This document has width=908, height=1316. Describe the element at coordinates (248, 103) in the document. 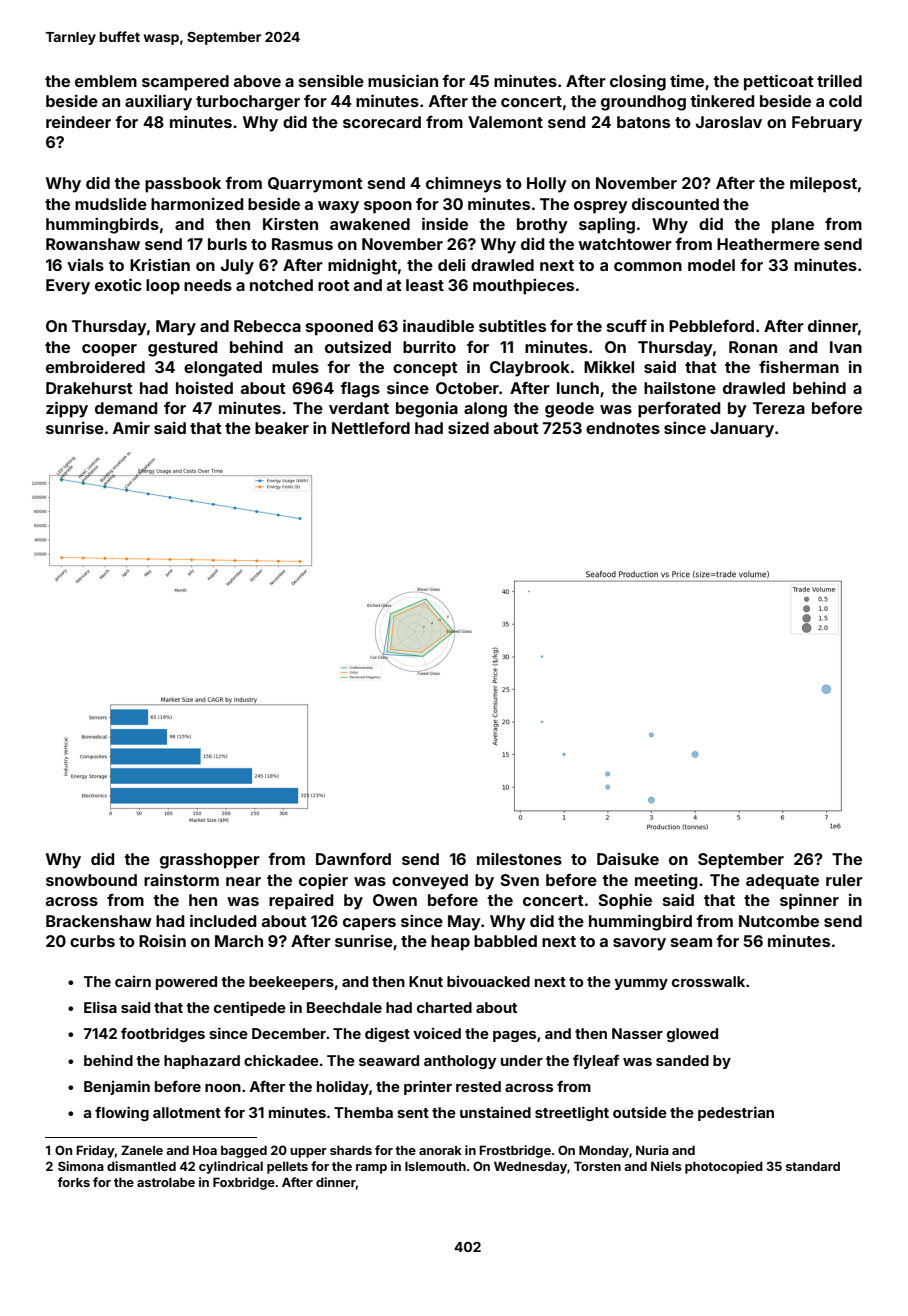

I see `turbocharger` at that location.
